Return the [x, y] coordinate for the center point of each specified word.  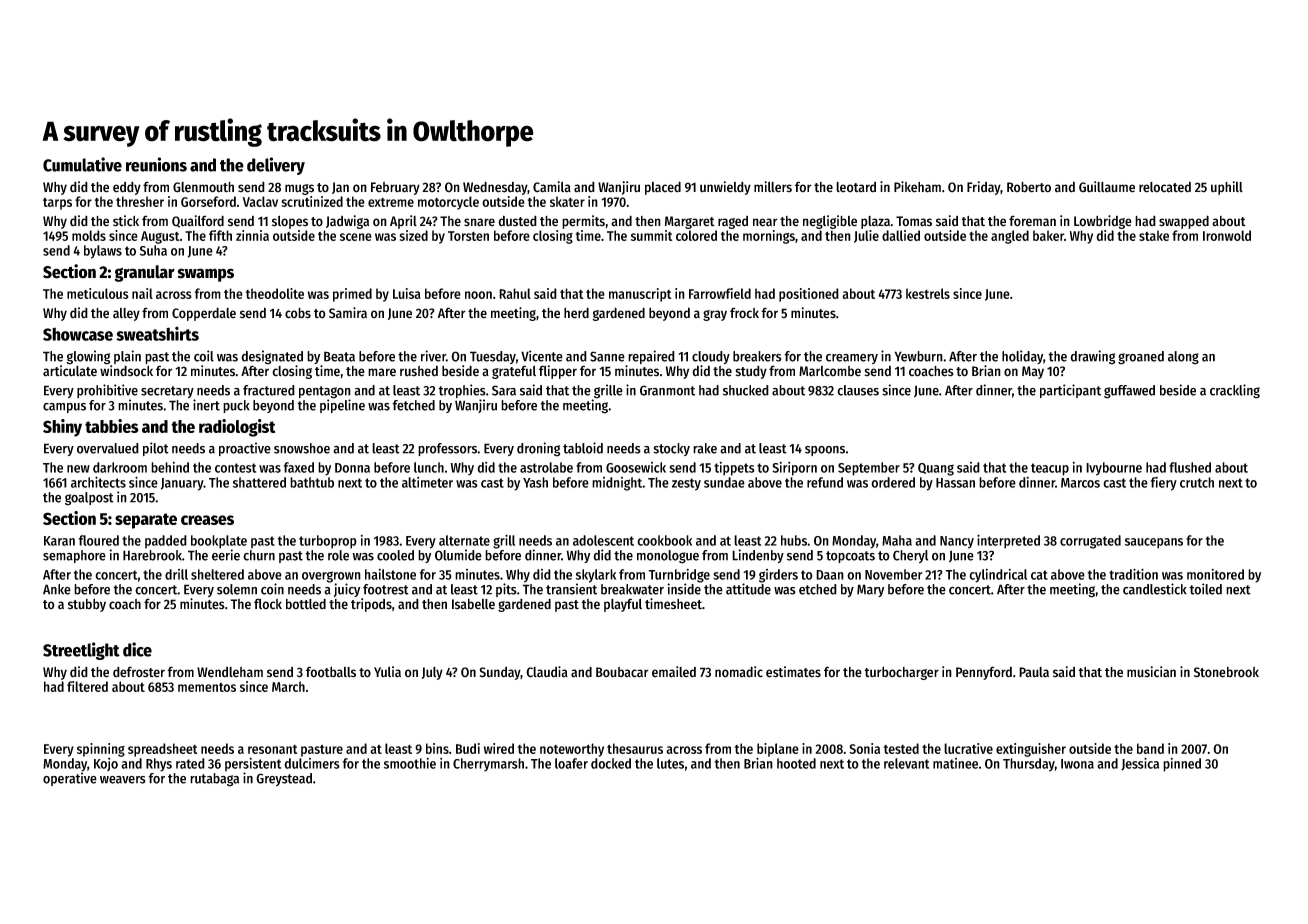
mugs [299, 189]
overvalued [108, 448]
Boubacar [622, 672]
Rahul [515, 293]
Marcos [1080, 483]
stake [1154, 235]
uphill [1227, 188]
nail [142, 293]
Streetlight [81, 651]
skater [567, 201]
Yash [535, 482]
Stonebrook [1226, 672]
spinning [101, 750]
